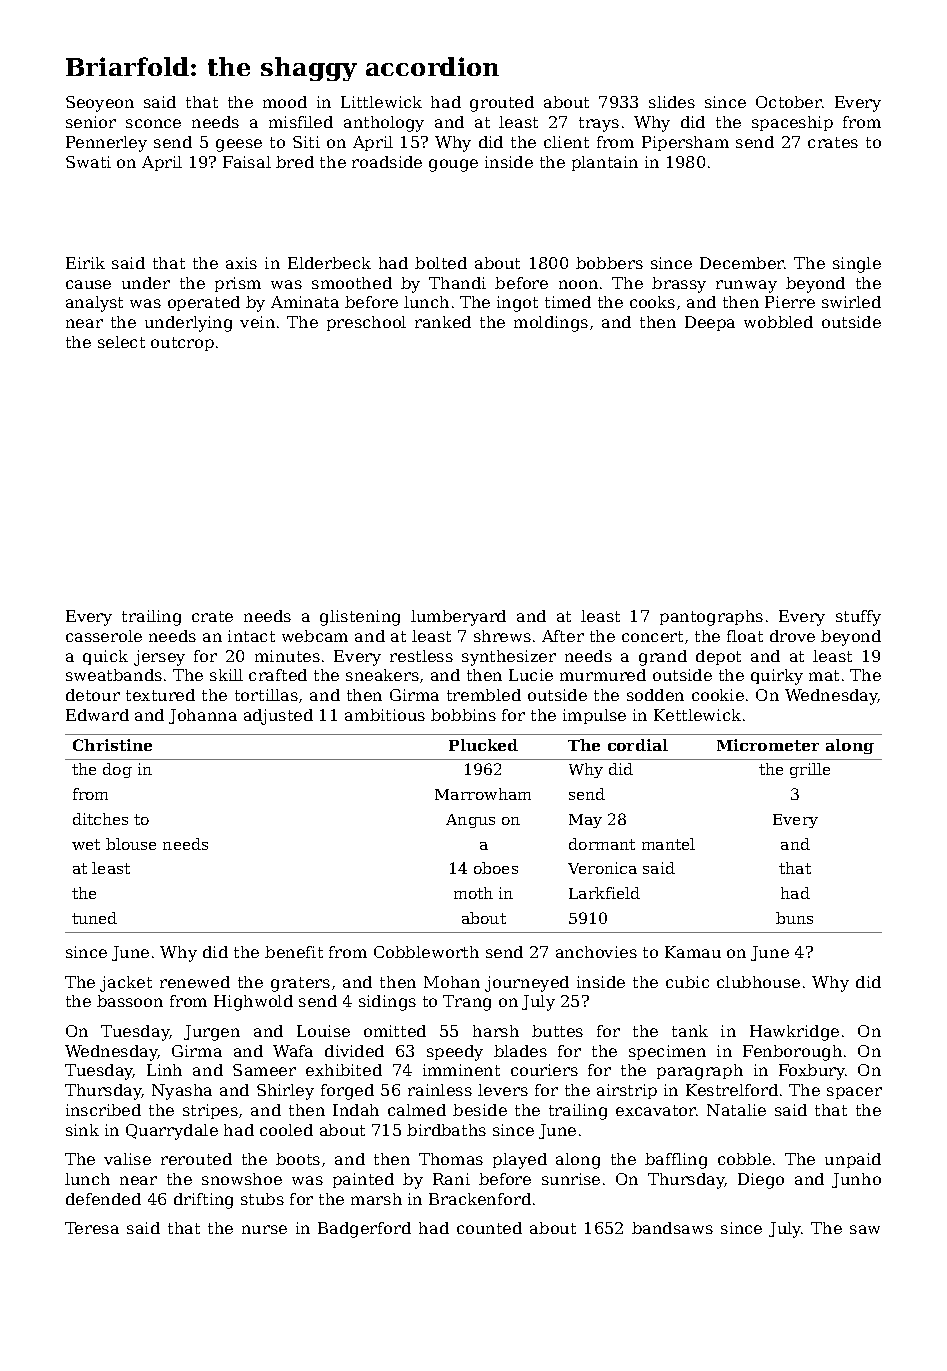 The width and height of the document is (947, 1371). What do you see at coordinates (104, 636) in the document?
I see `casserole` at bounding box center [104, 636].
